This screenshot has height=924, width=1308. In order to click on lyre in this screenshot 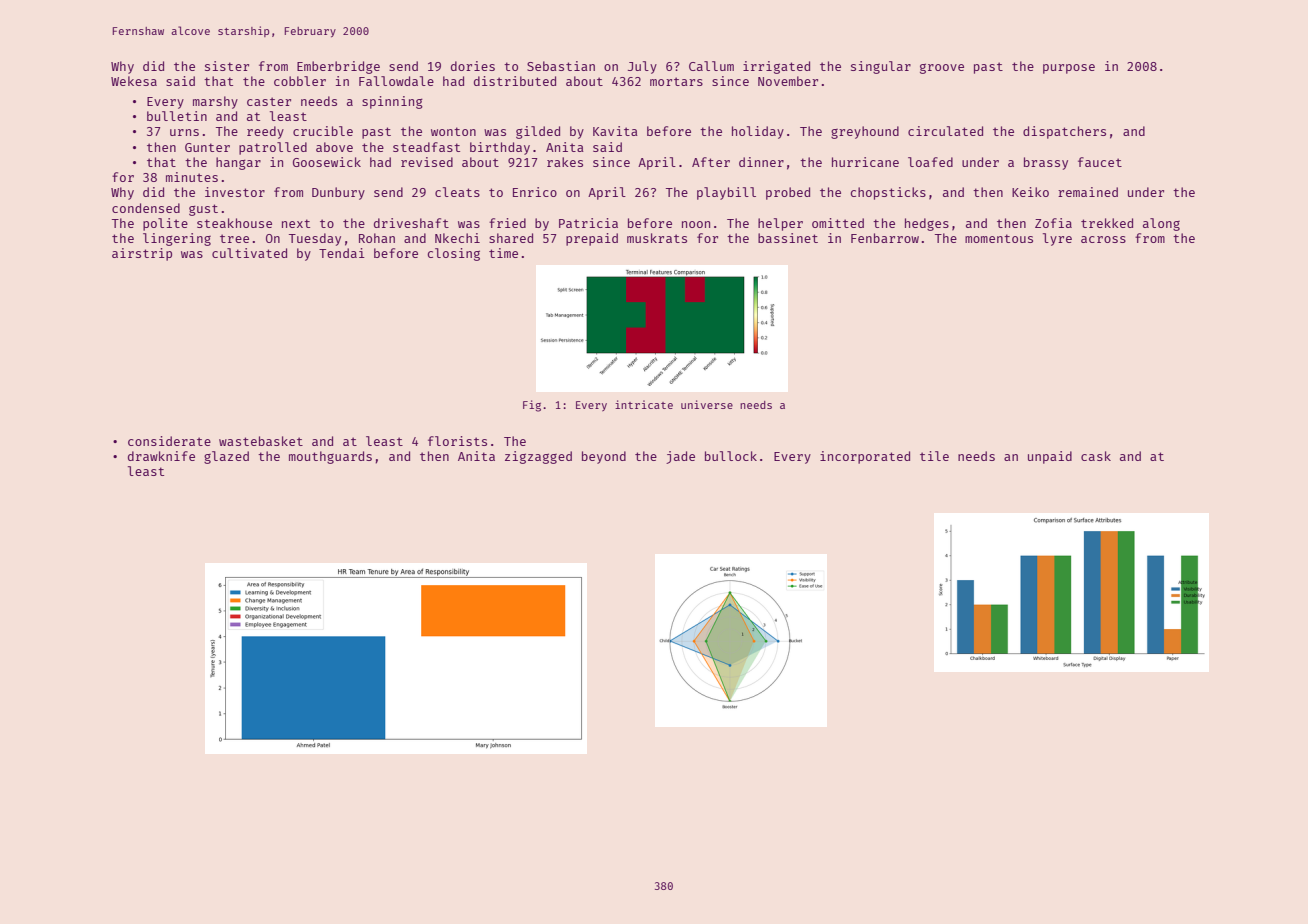, I will do `click(1057, 239)`.
